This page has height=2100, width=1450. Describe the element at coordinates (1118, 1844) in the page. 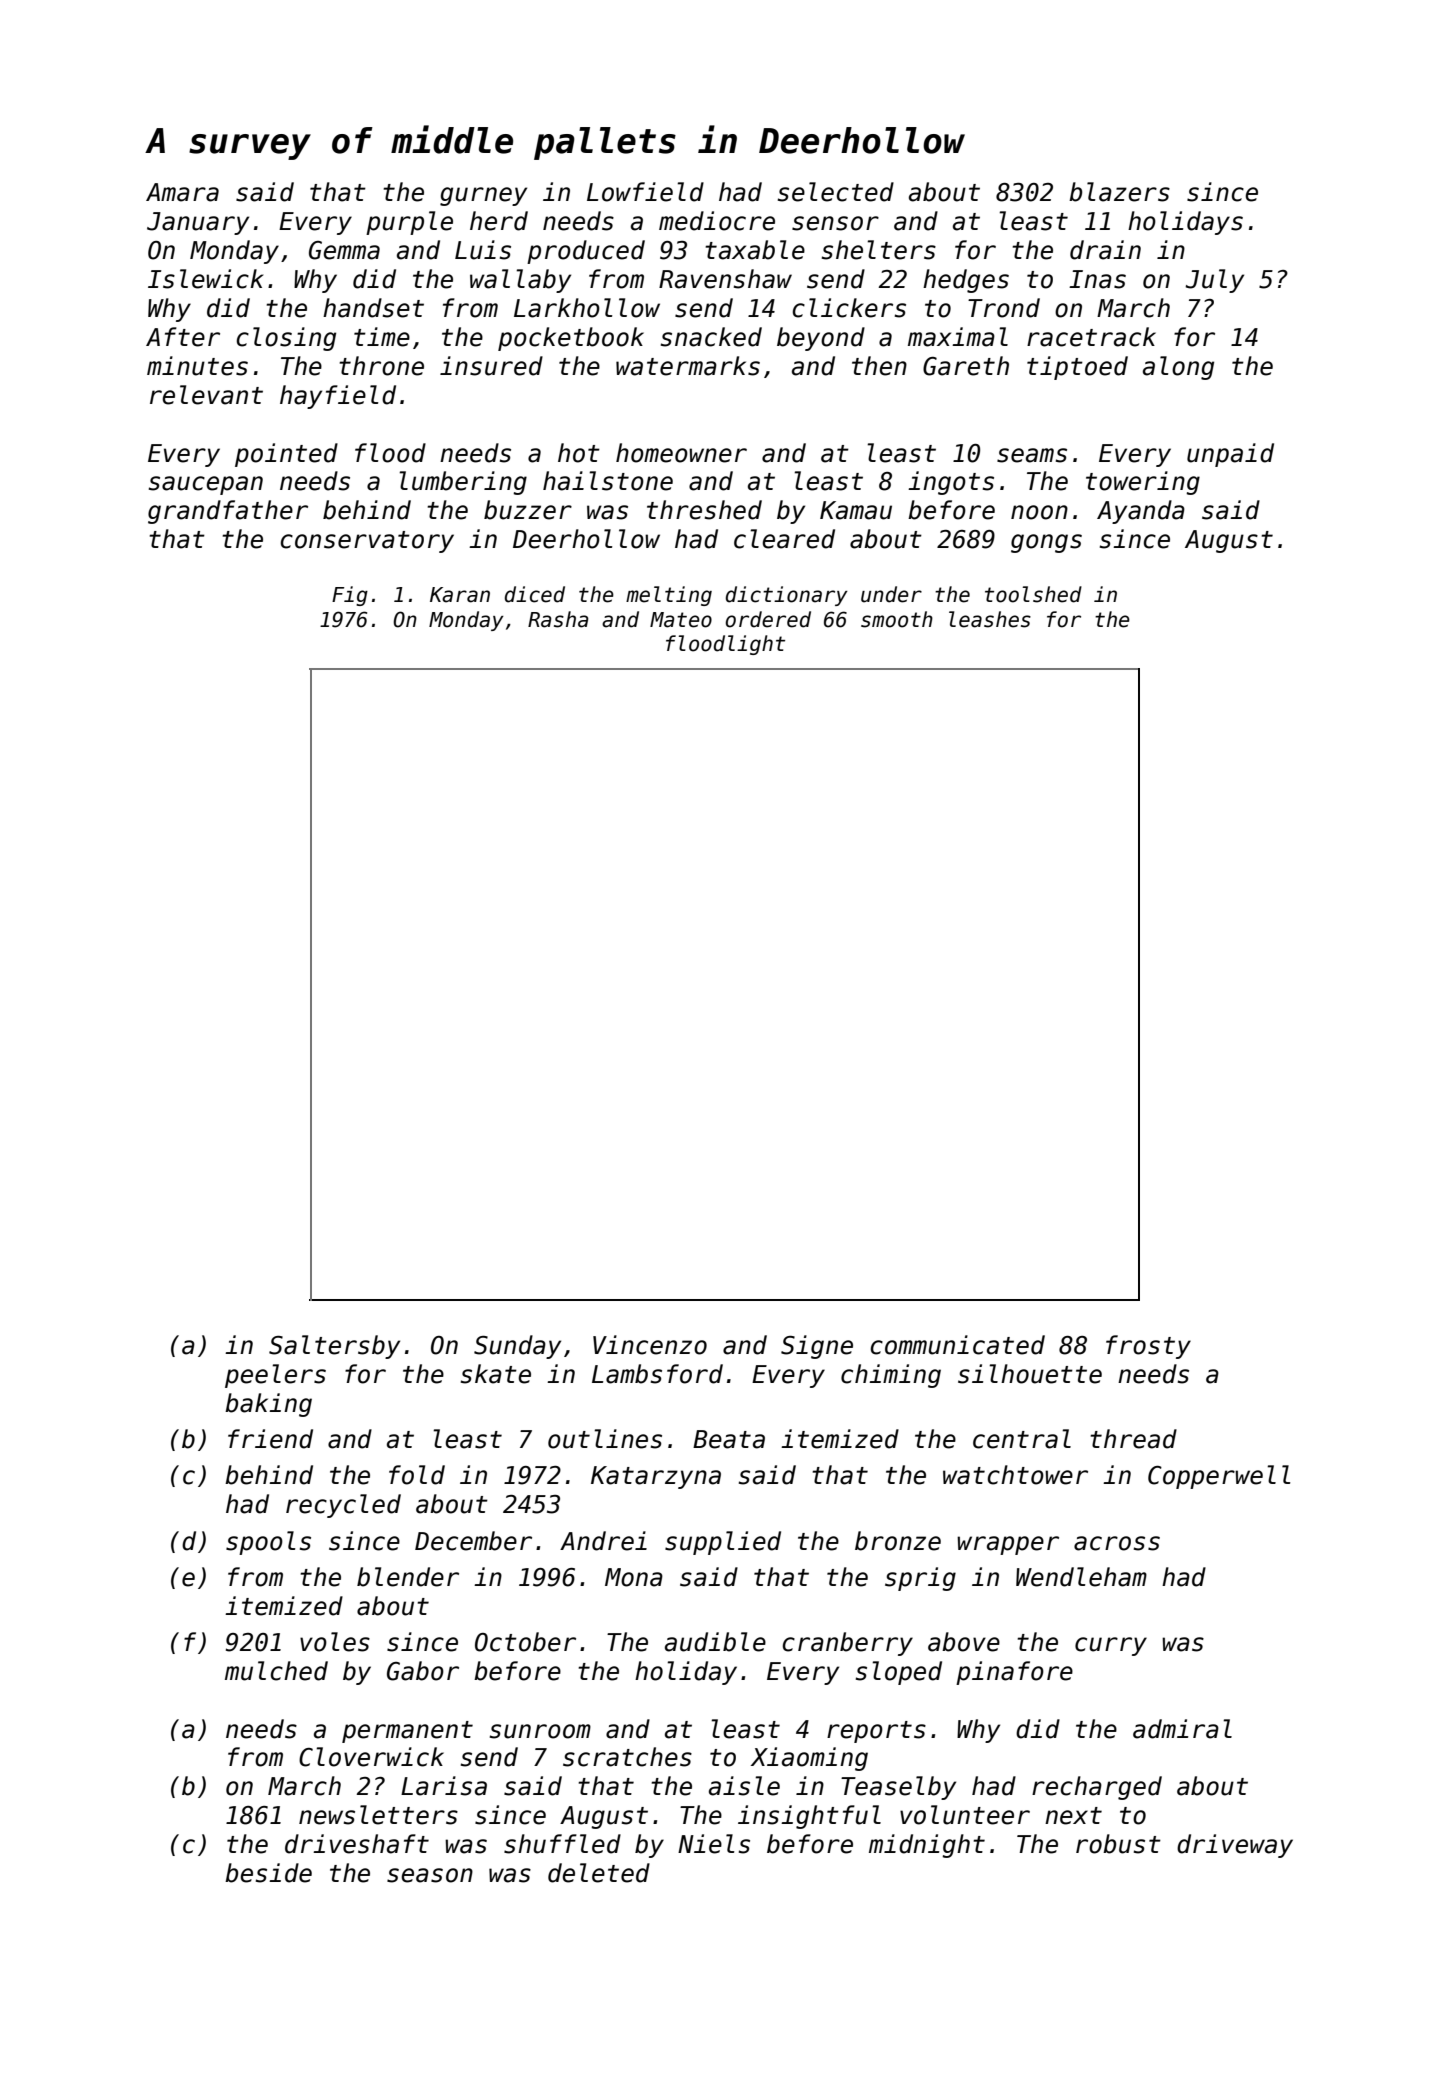

I see `robust` at that location.
